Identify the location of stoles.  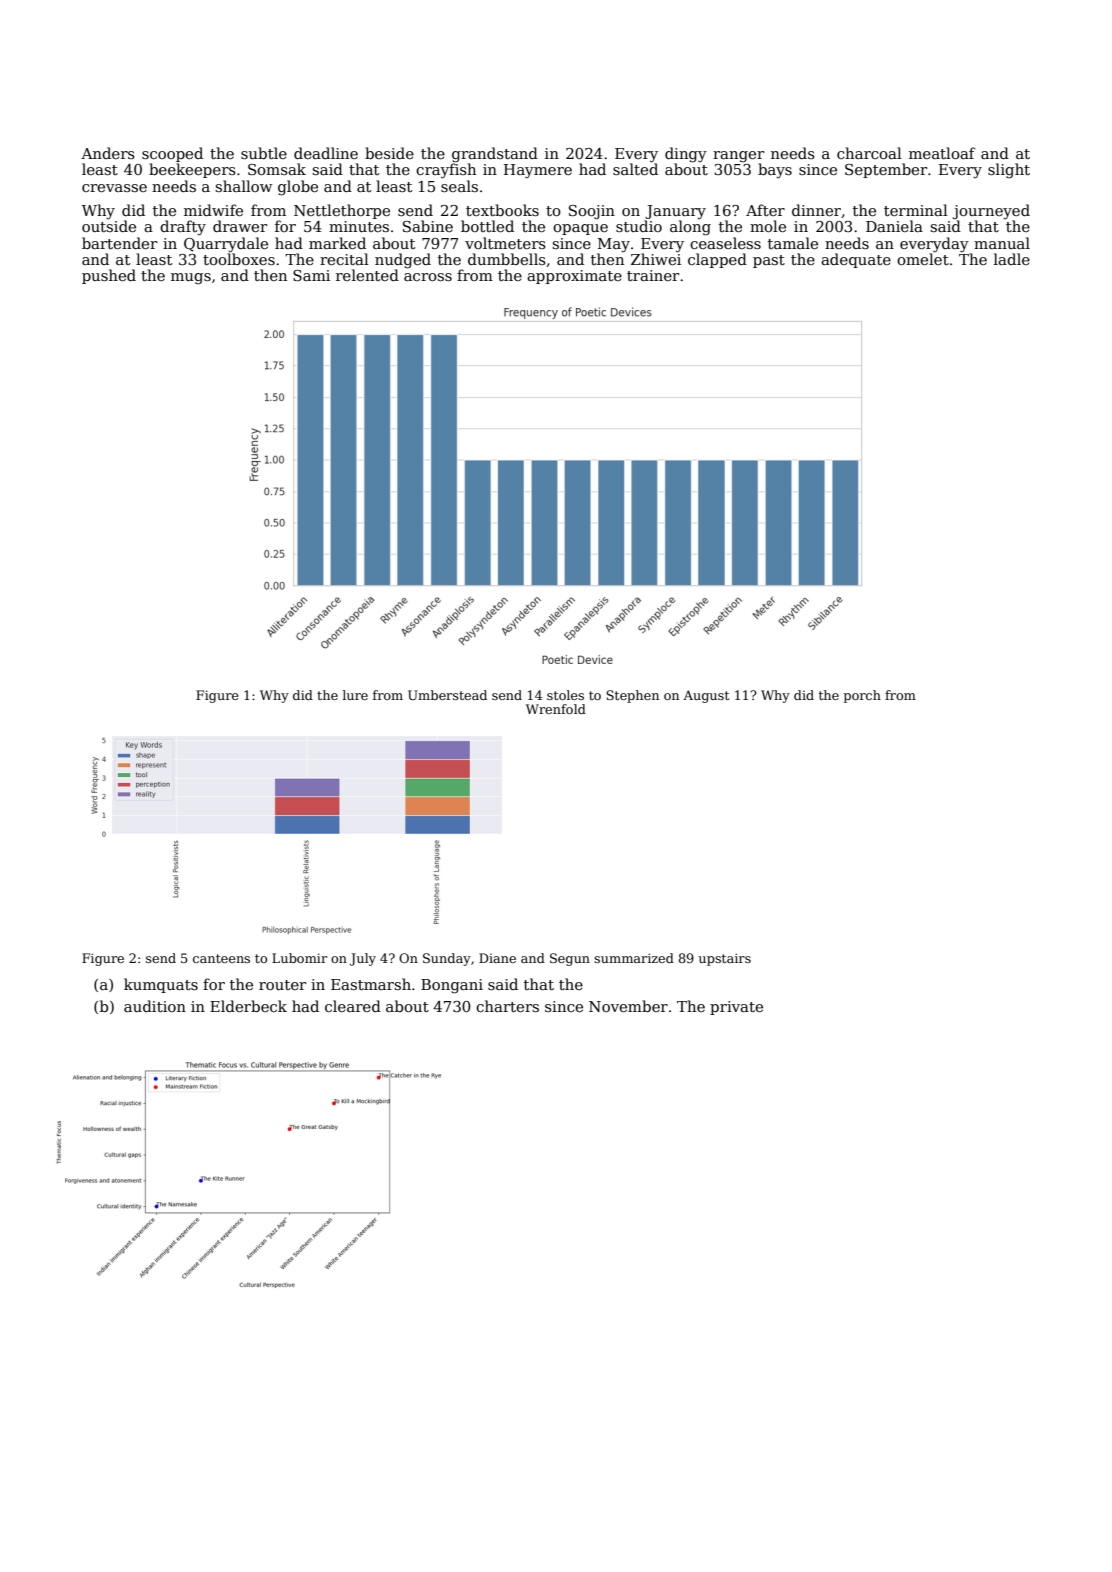
(565, 695).
